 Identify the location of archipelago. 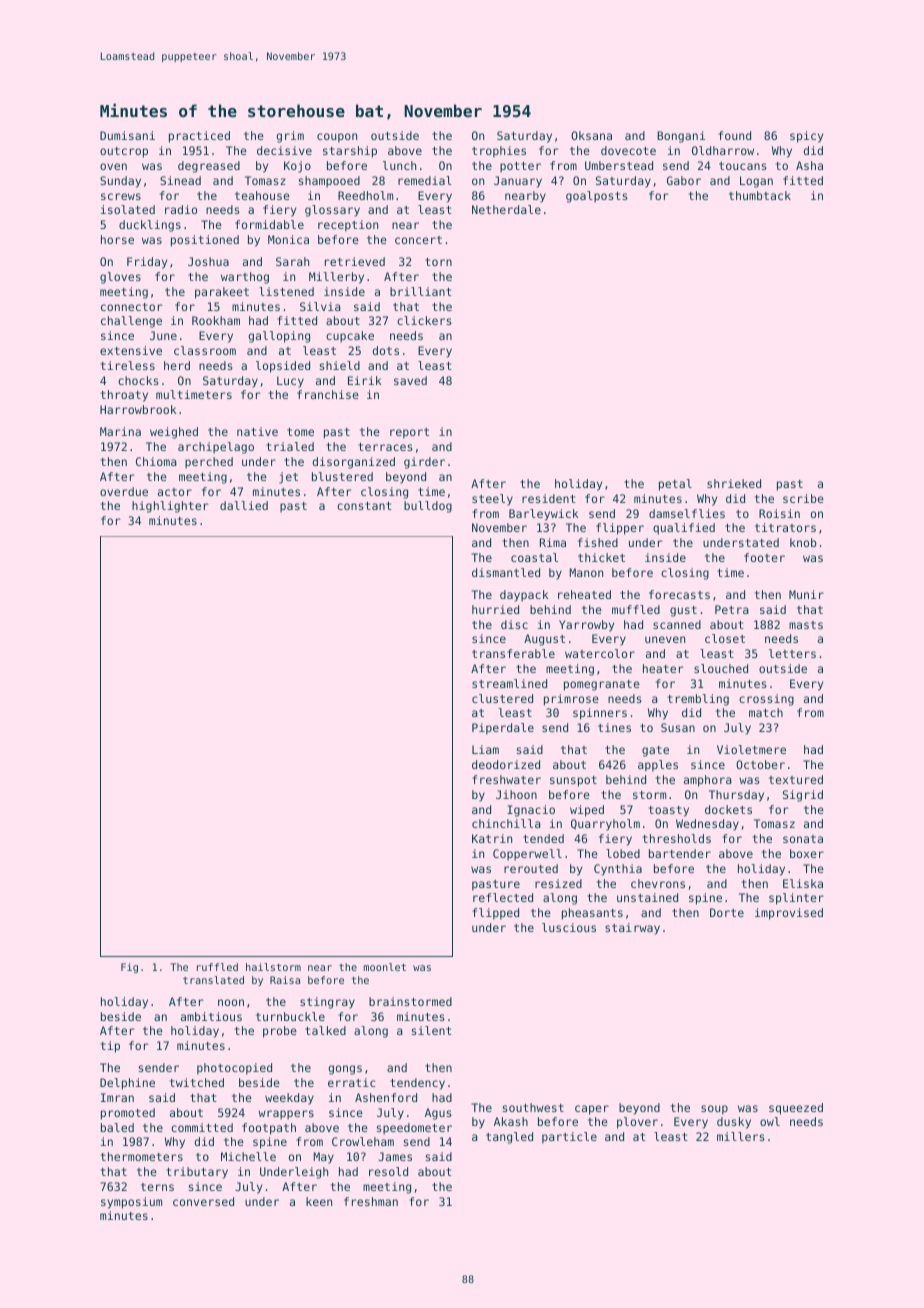
(216, 448).
